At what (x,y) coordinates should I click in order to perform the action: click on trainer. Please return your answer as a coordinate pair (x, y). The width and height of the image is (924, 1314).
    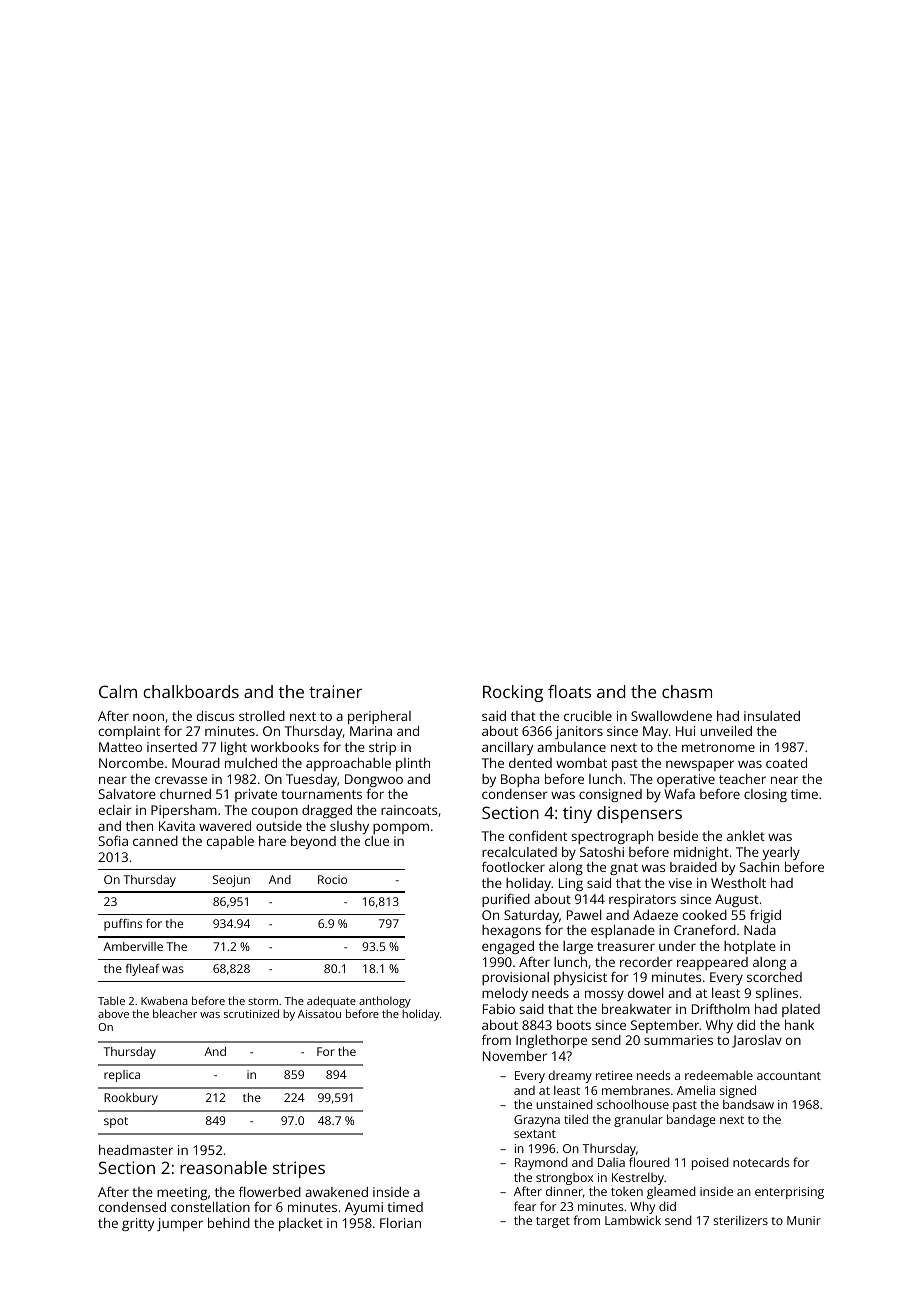
    Looking at the image, I should click on (335, 691).
